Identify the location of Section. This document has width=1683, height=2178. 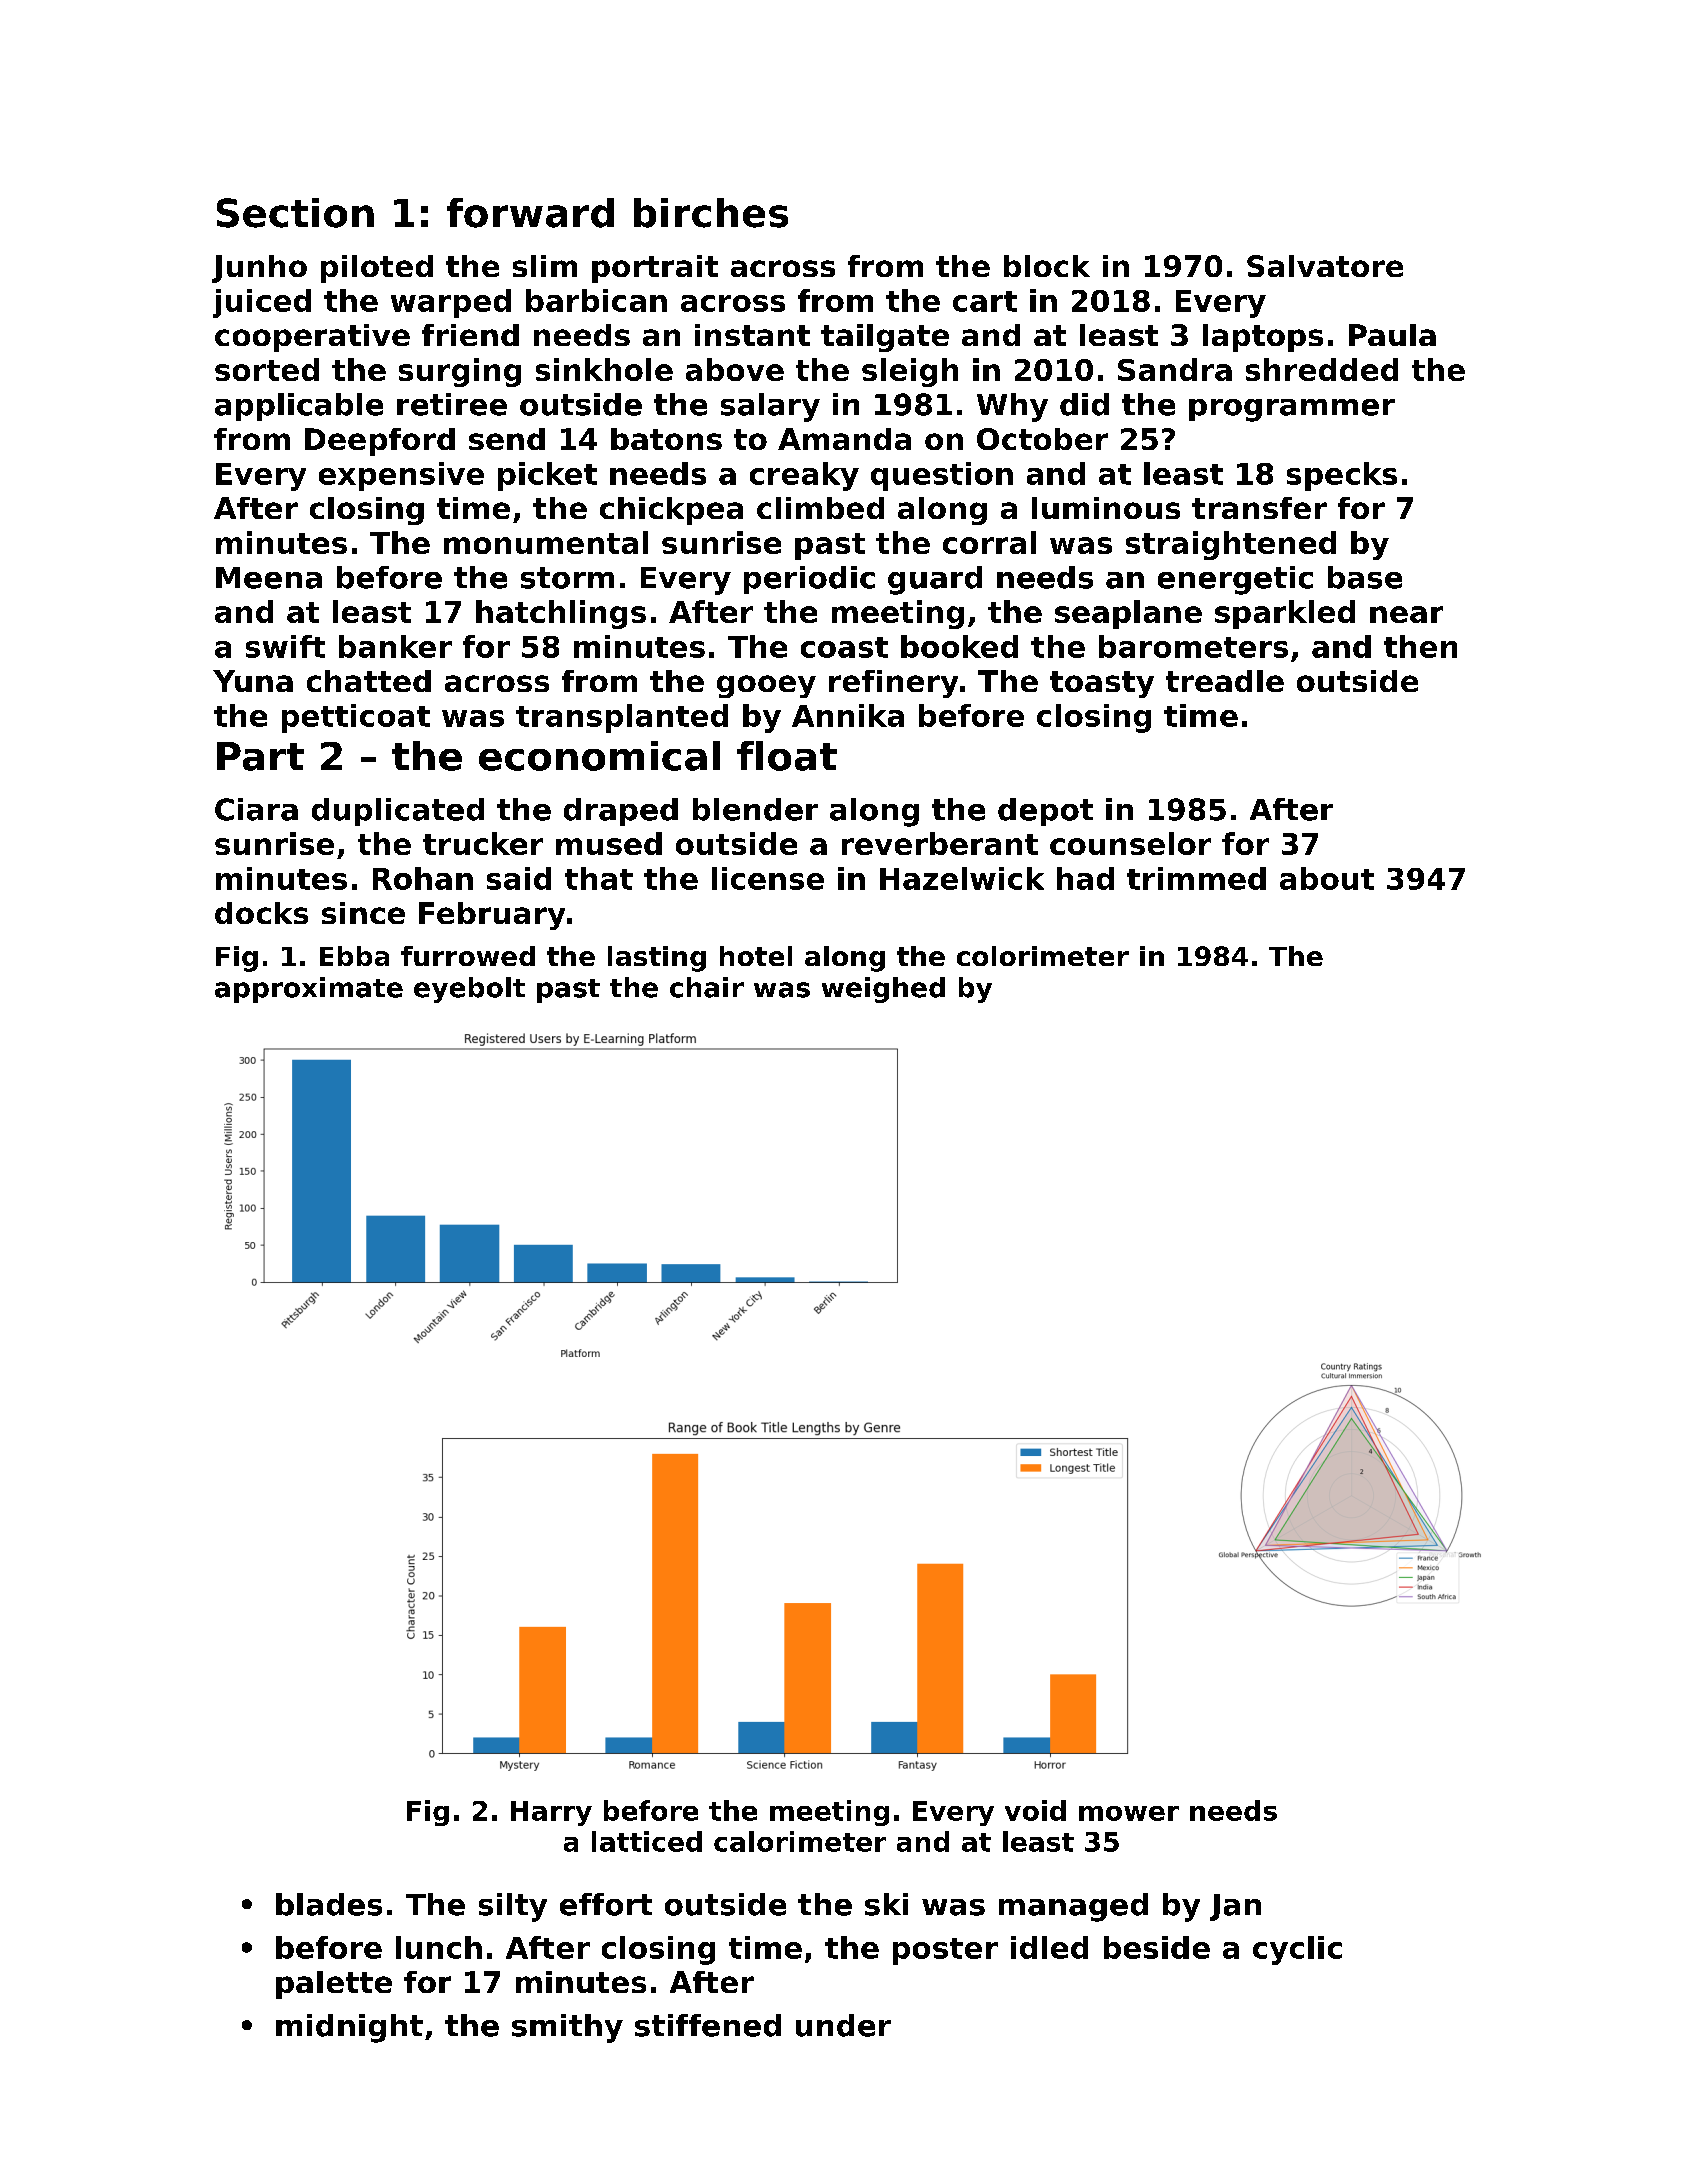
(295, 213).
